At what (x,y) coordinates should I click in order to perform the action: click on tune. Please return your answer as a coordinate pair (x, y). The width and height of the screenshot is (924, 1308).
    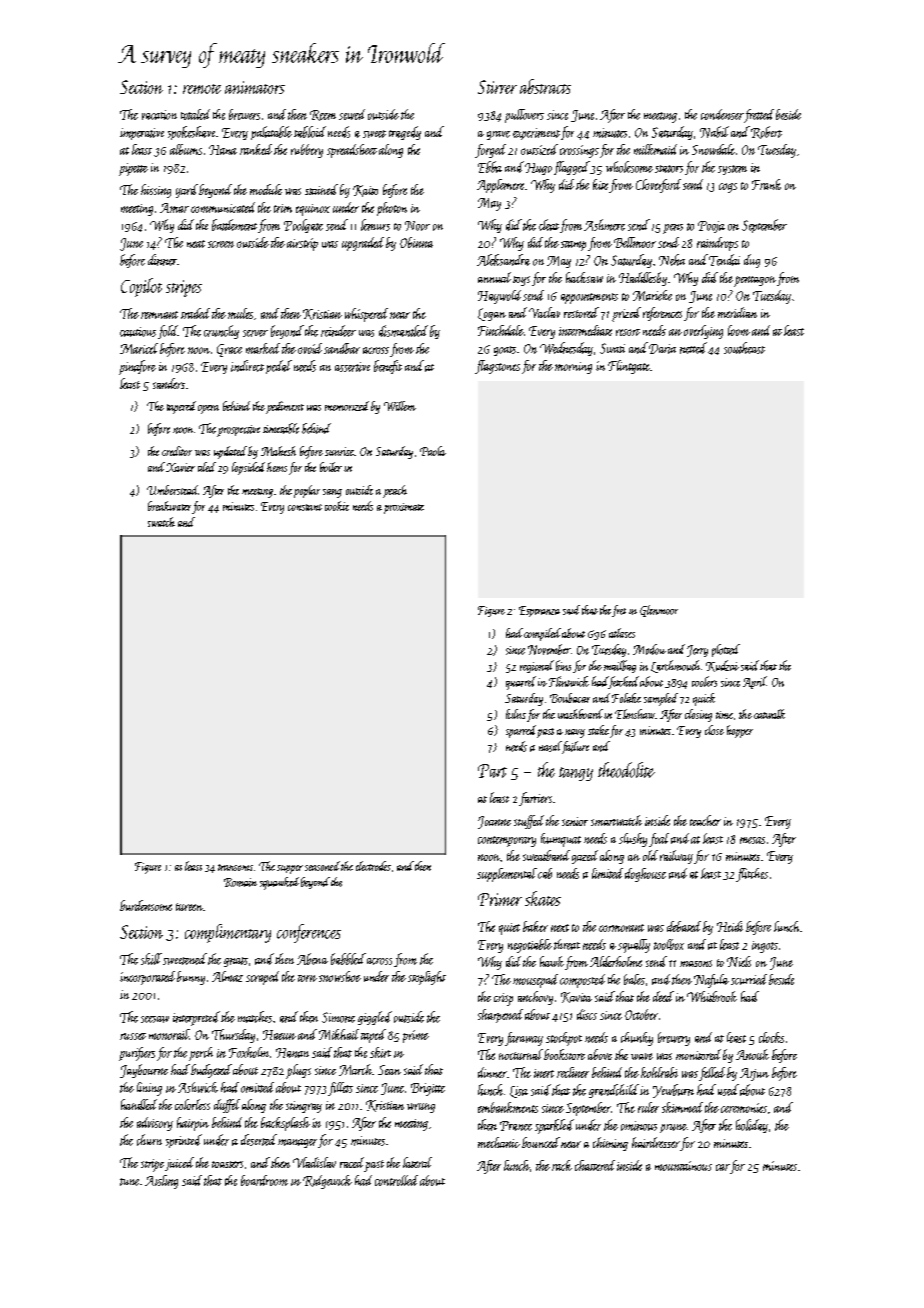
    Looking at the image, I should click on (129, 1182).
